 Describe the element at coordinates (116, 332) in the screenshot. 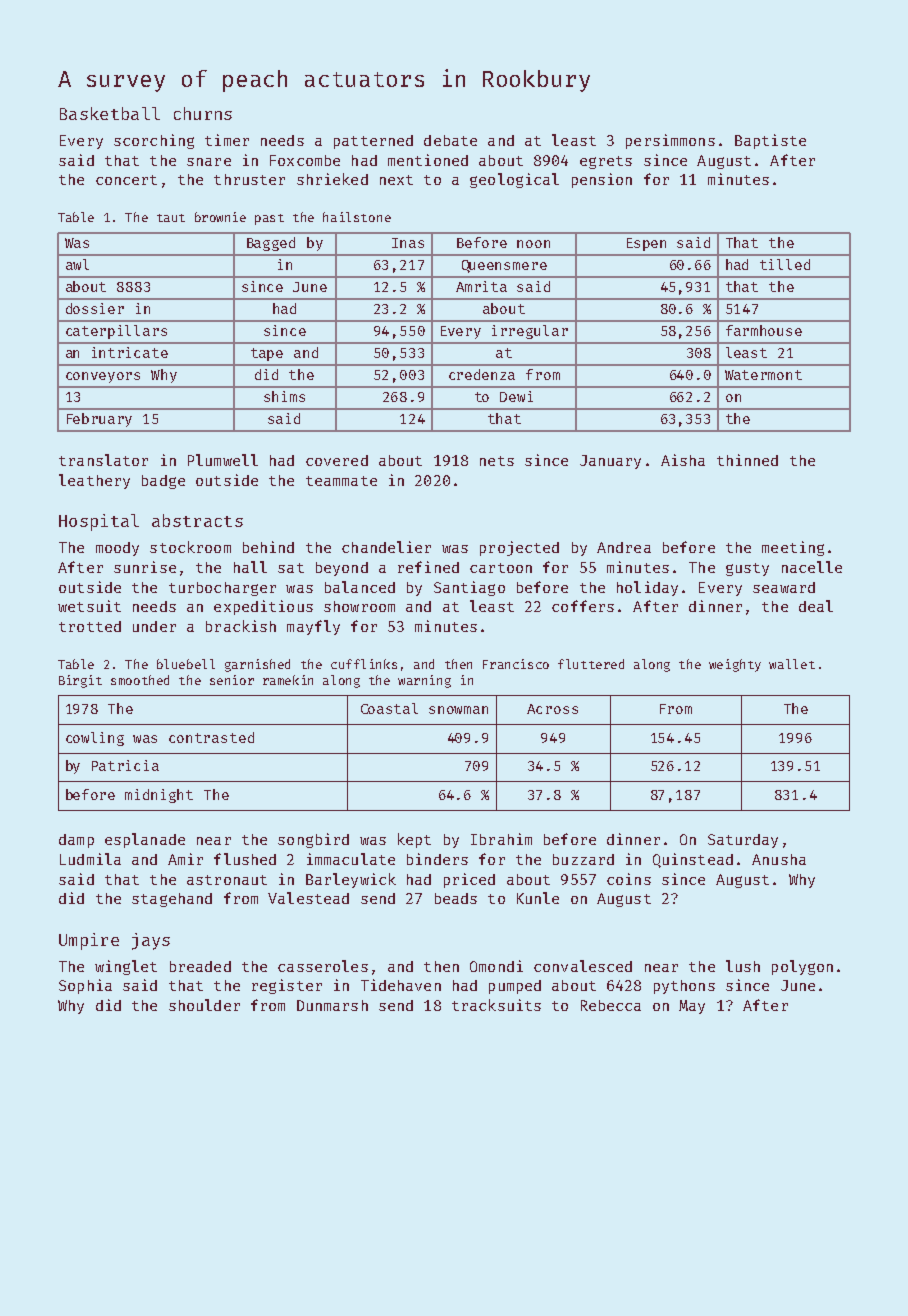

I see `caterpillars` at that location.
